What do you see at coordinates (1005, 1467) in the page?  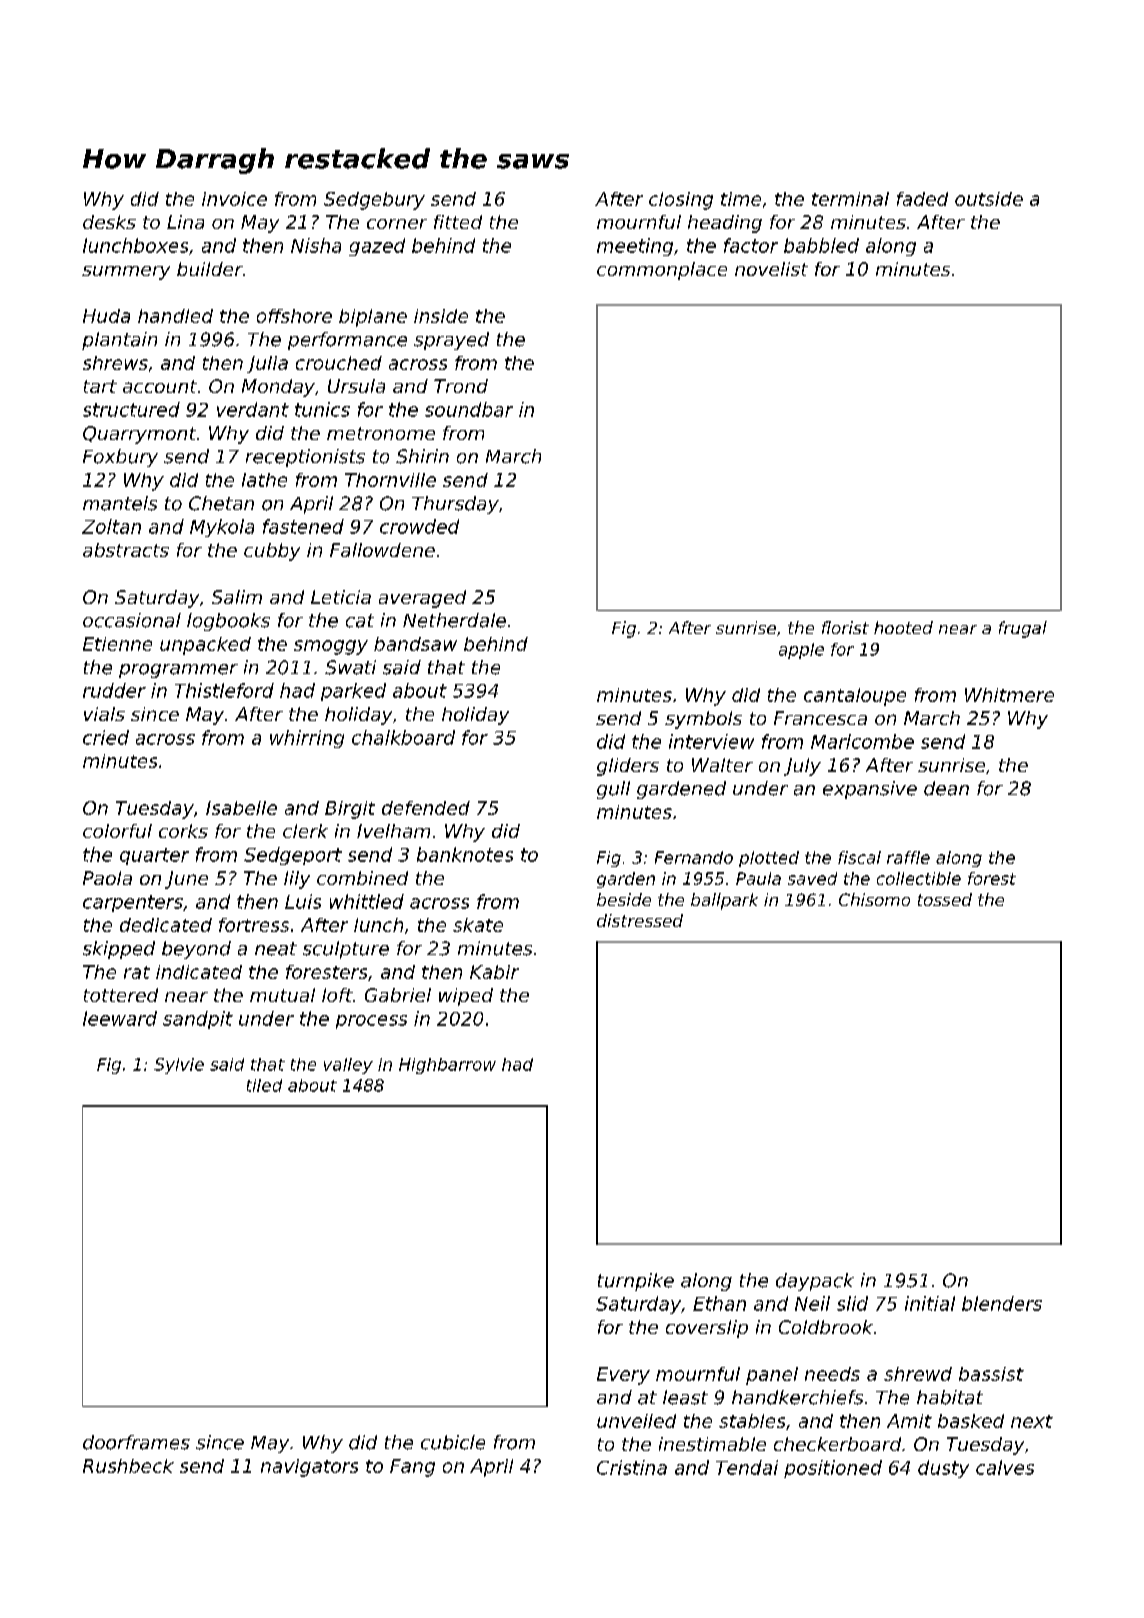 I see `calves` at bounding box center [1005, 1467].
